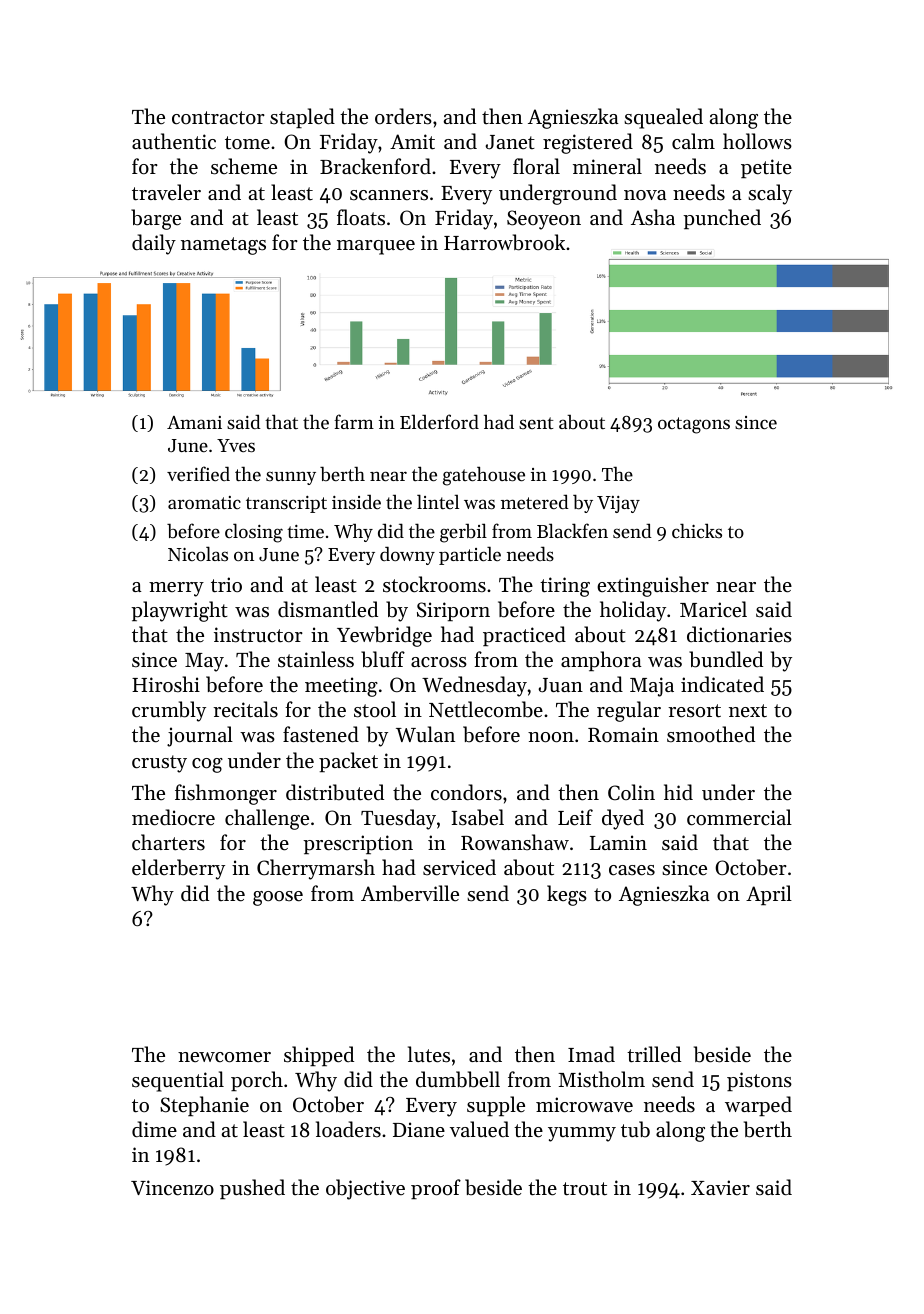  Describe the element at coordinates (218, 118) in the screenshot. I see `contractor` at that location.
